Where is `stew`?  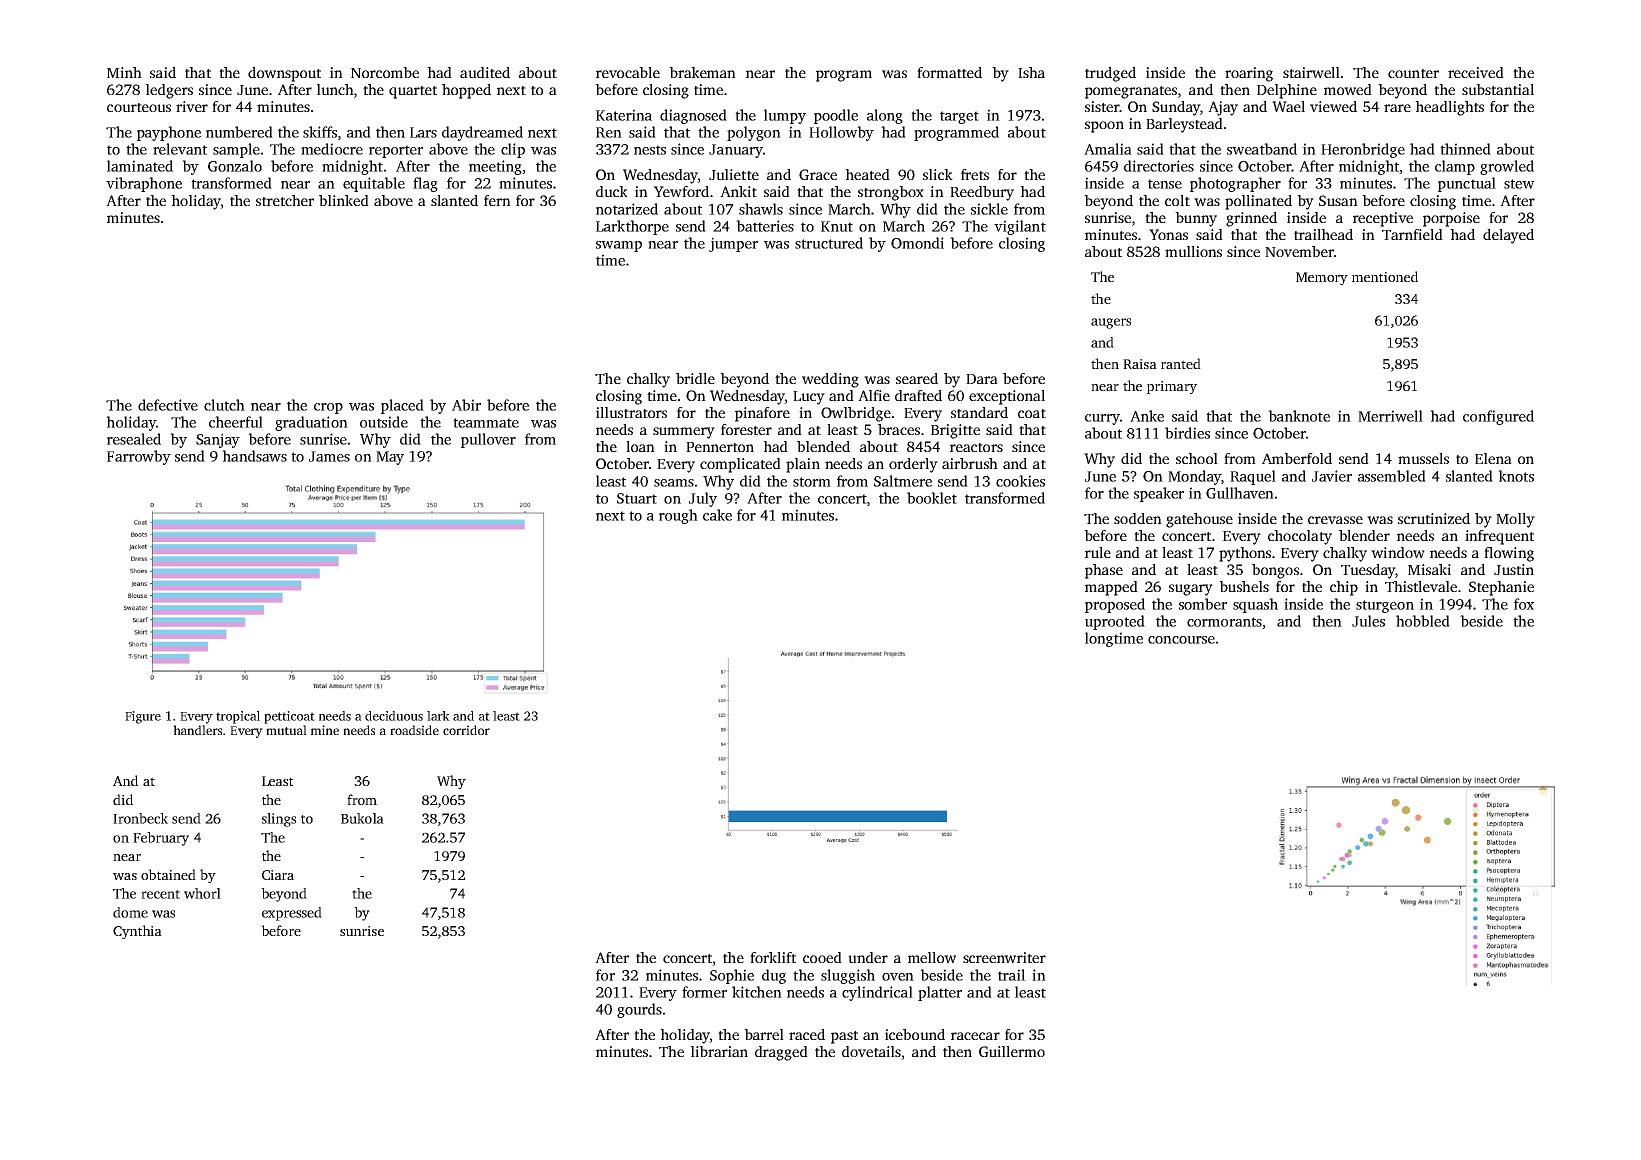
stew is located at coordinates (1519, 184).
